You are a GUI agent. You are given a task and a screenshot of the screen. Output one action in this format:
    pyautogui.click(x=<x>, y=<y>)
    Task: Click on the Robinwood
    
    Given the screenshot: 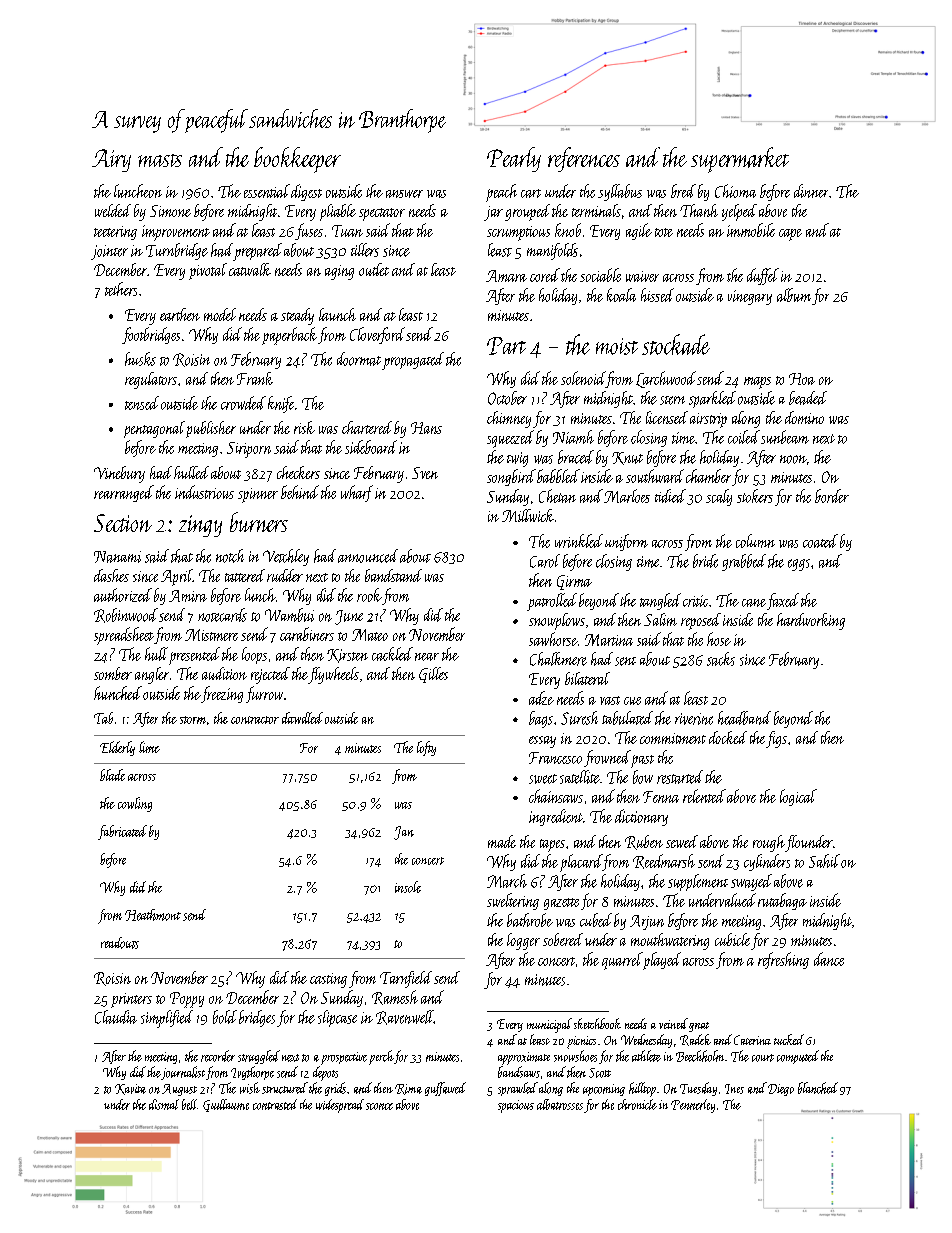 What is the action you would take?
    pyautogui.click(x=126, y=615)
